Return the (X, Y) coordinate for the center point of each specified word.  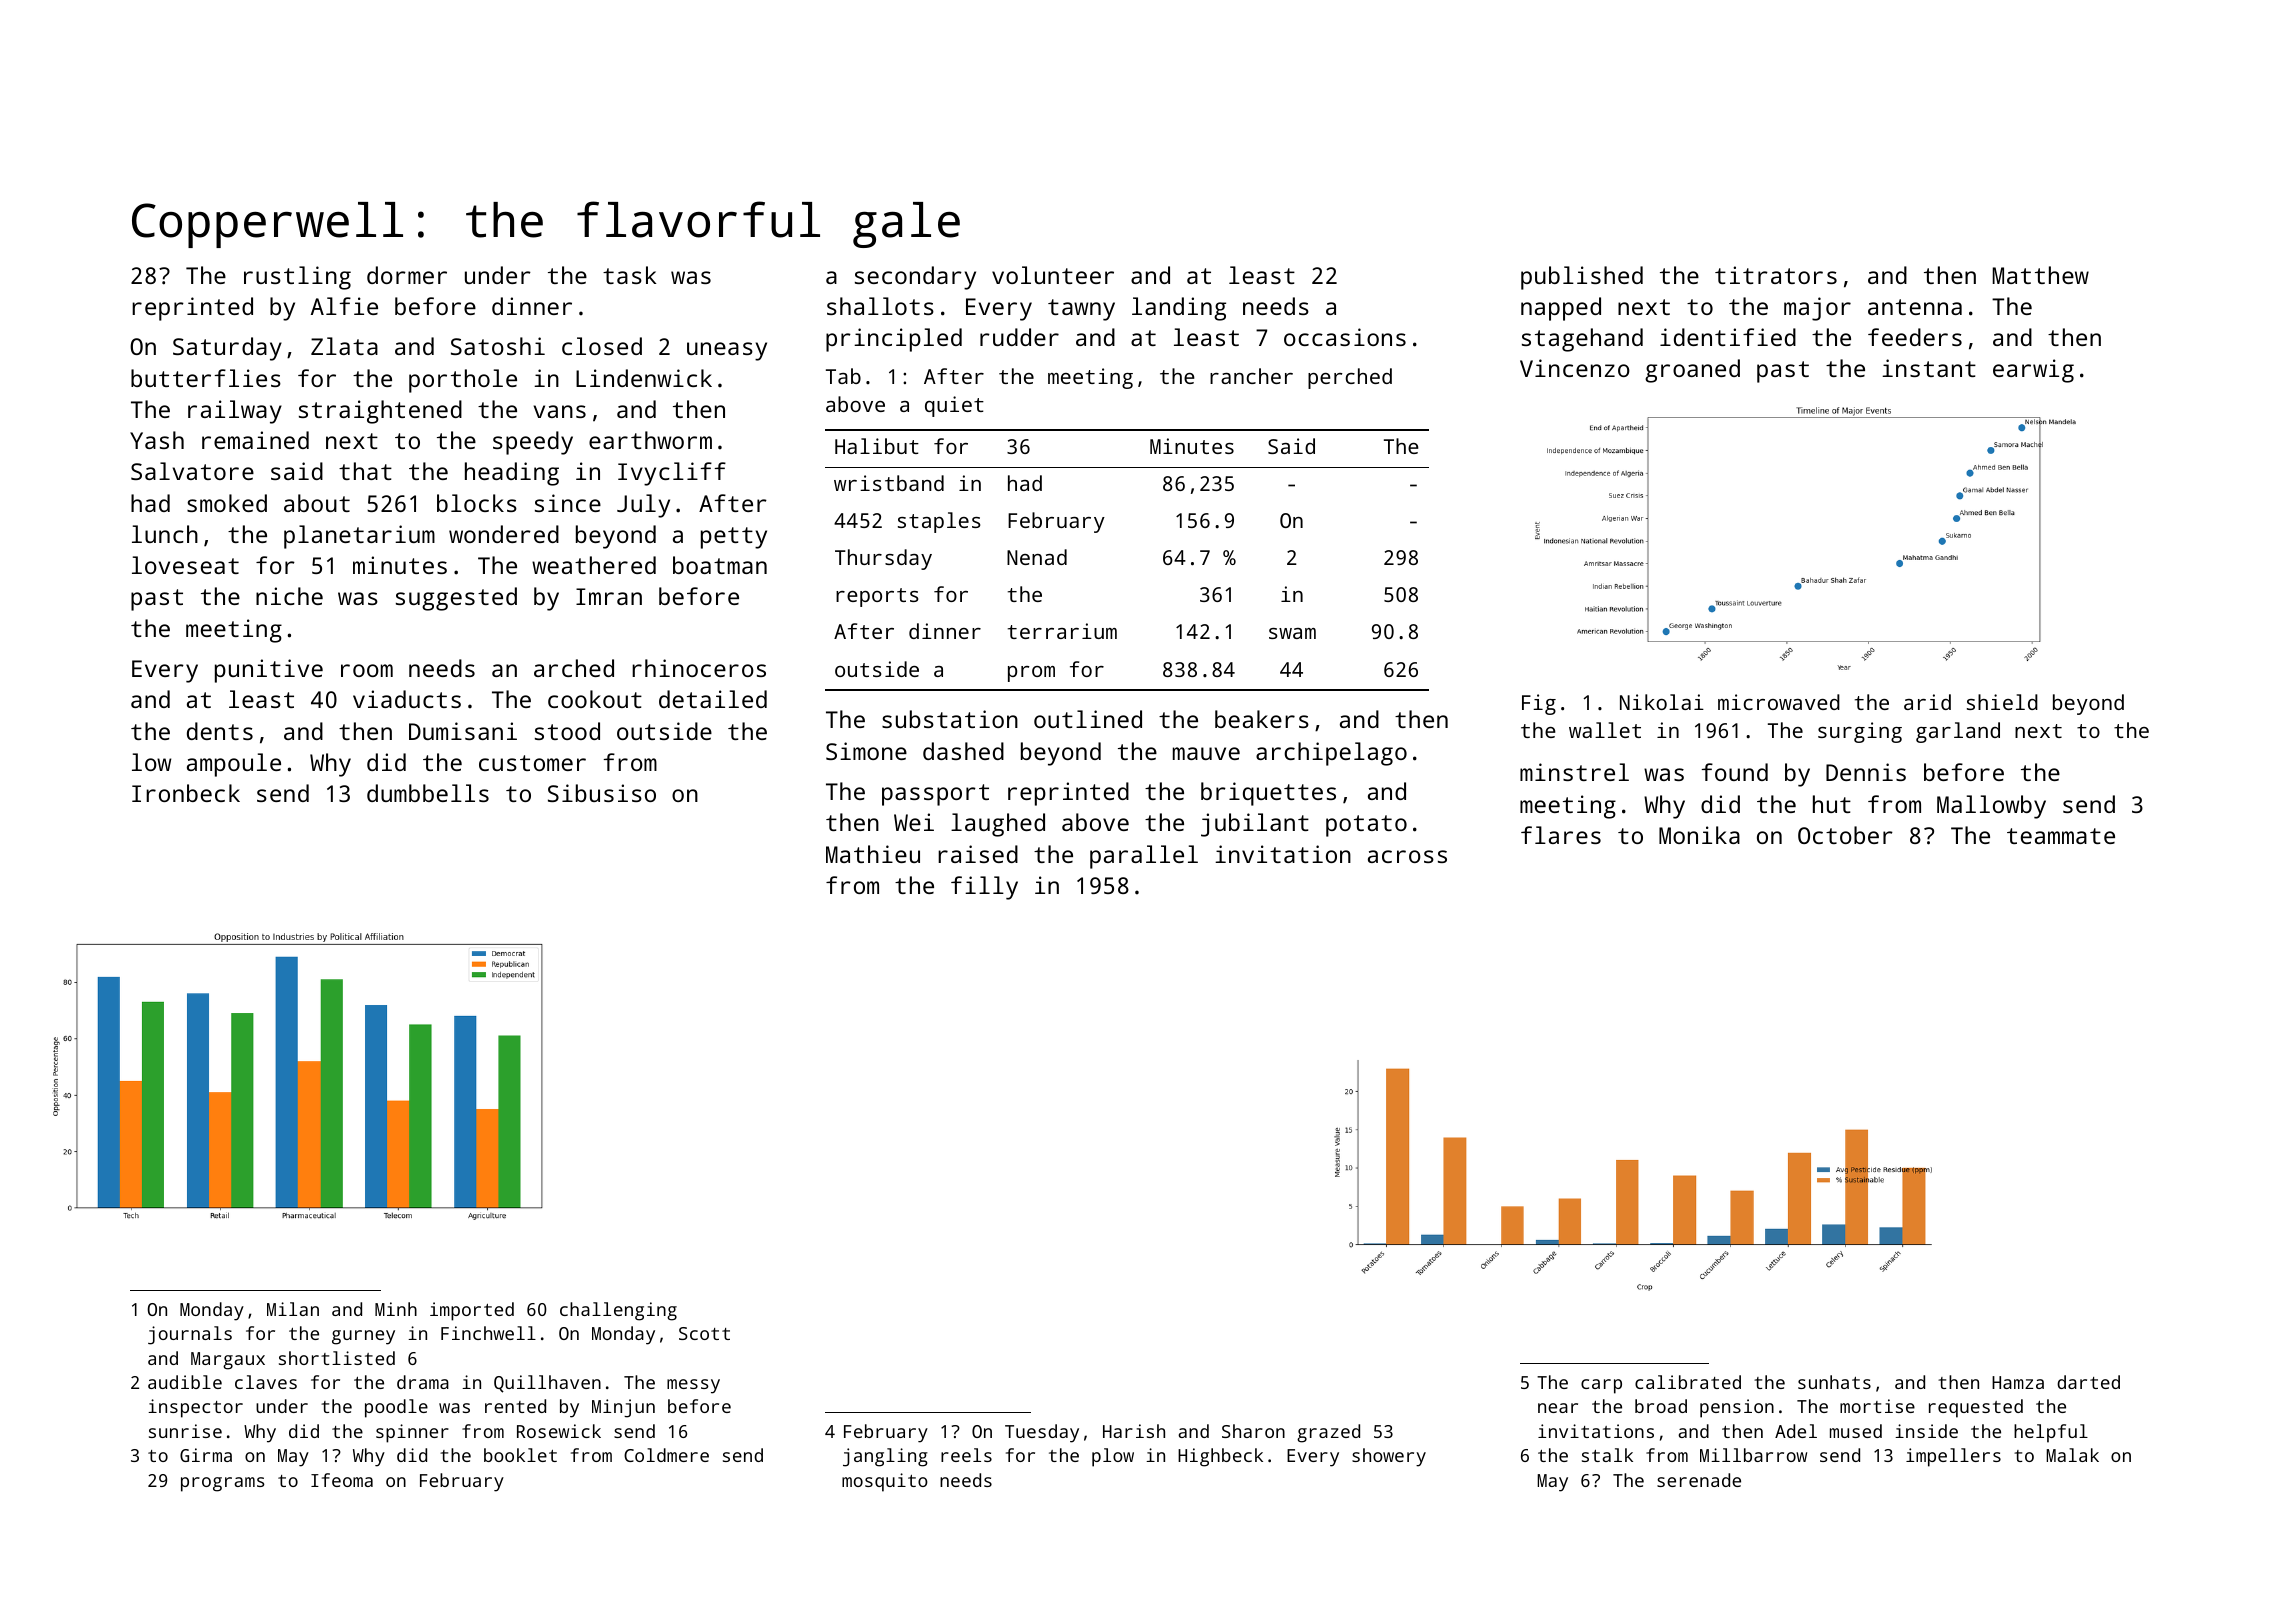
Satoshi (498, 346)
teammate (2061, 836)
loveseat (185, 565)
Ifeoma (342, 1480)
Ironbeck (186, 793)
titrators (1776, 275)
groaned (1692, 371)
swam (1292, 633)
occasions (1345, 337)
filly (984, 888)
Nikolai (1662, 702)
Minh (396, 1309)
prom (1031, 674)
